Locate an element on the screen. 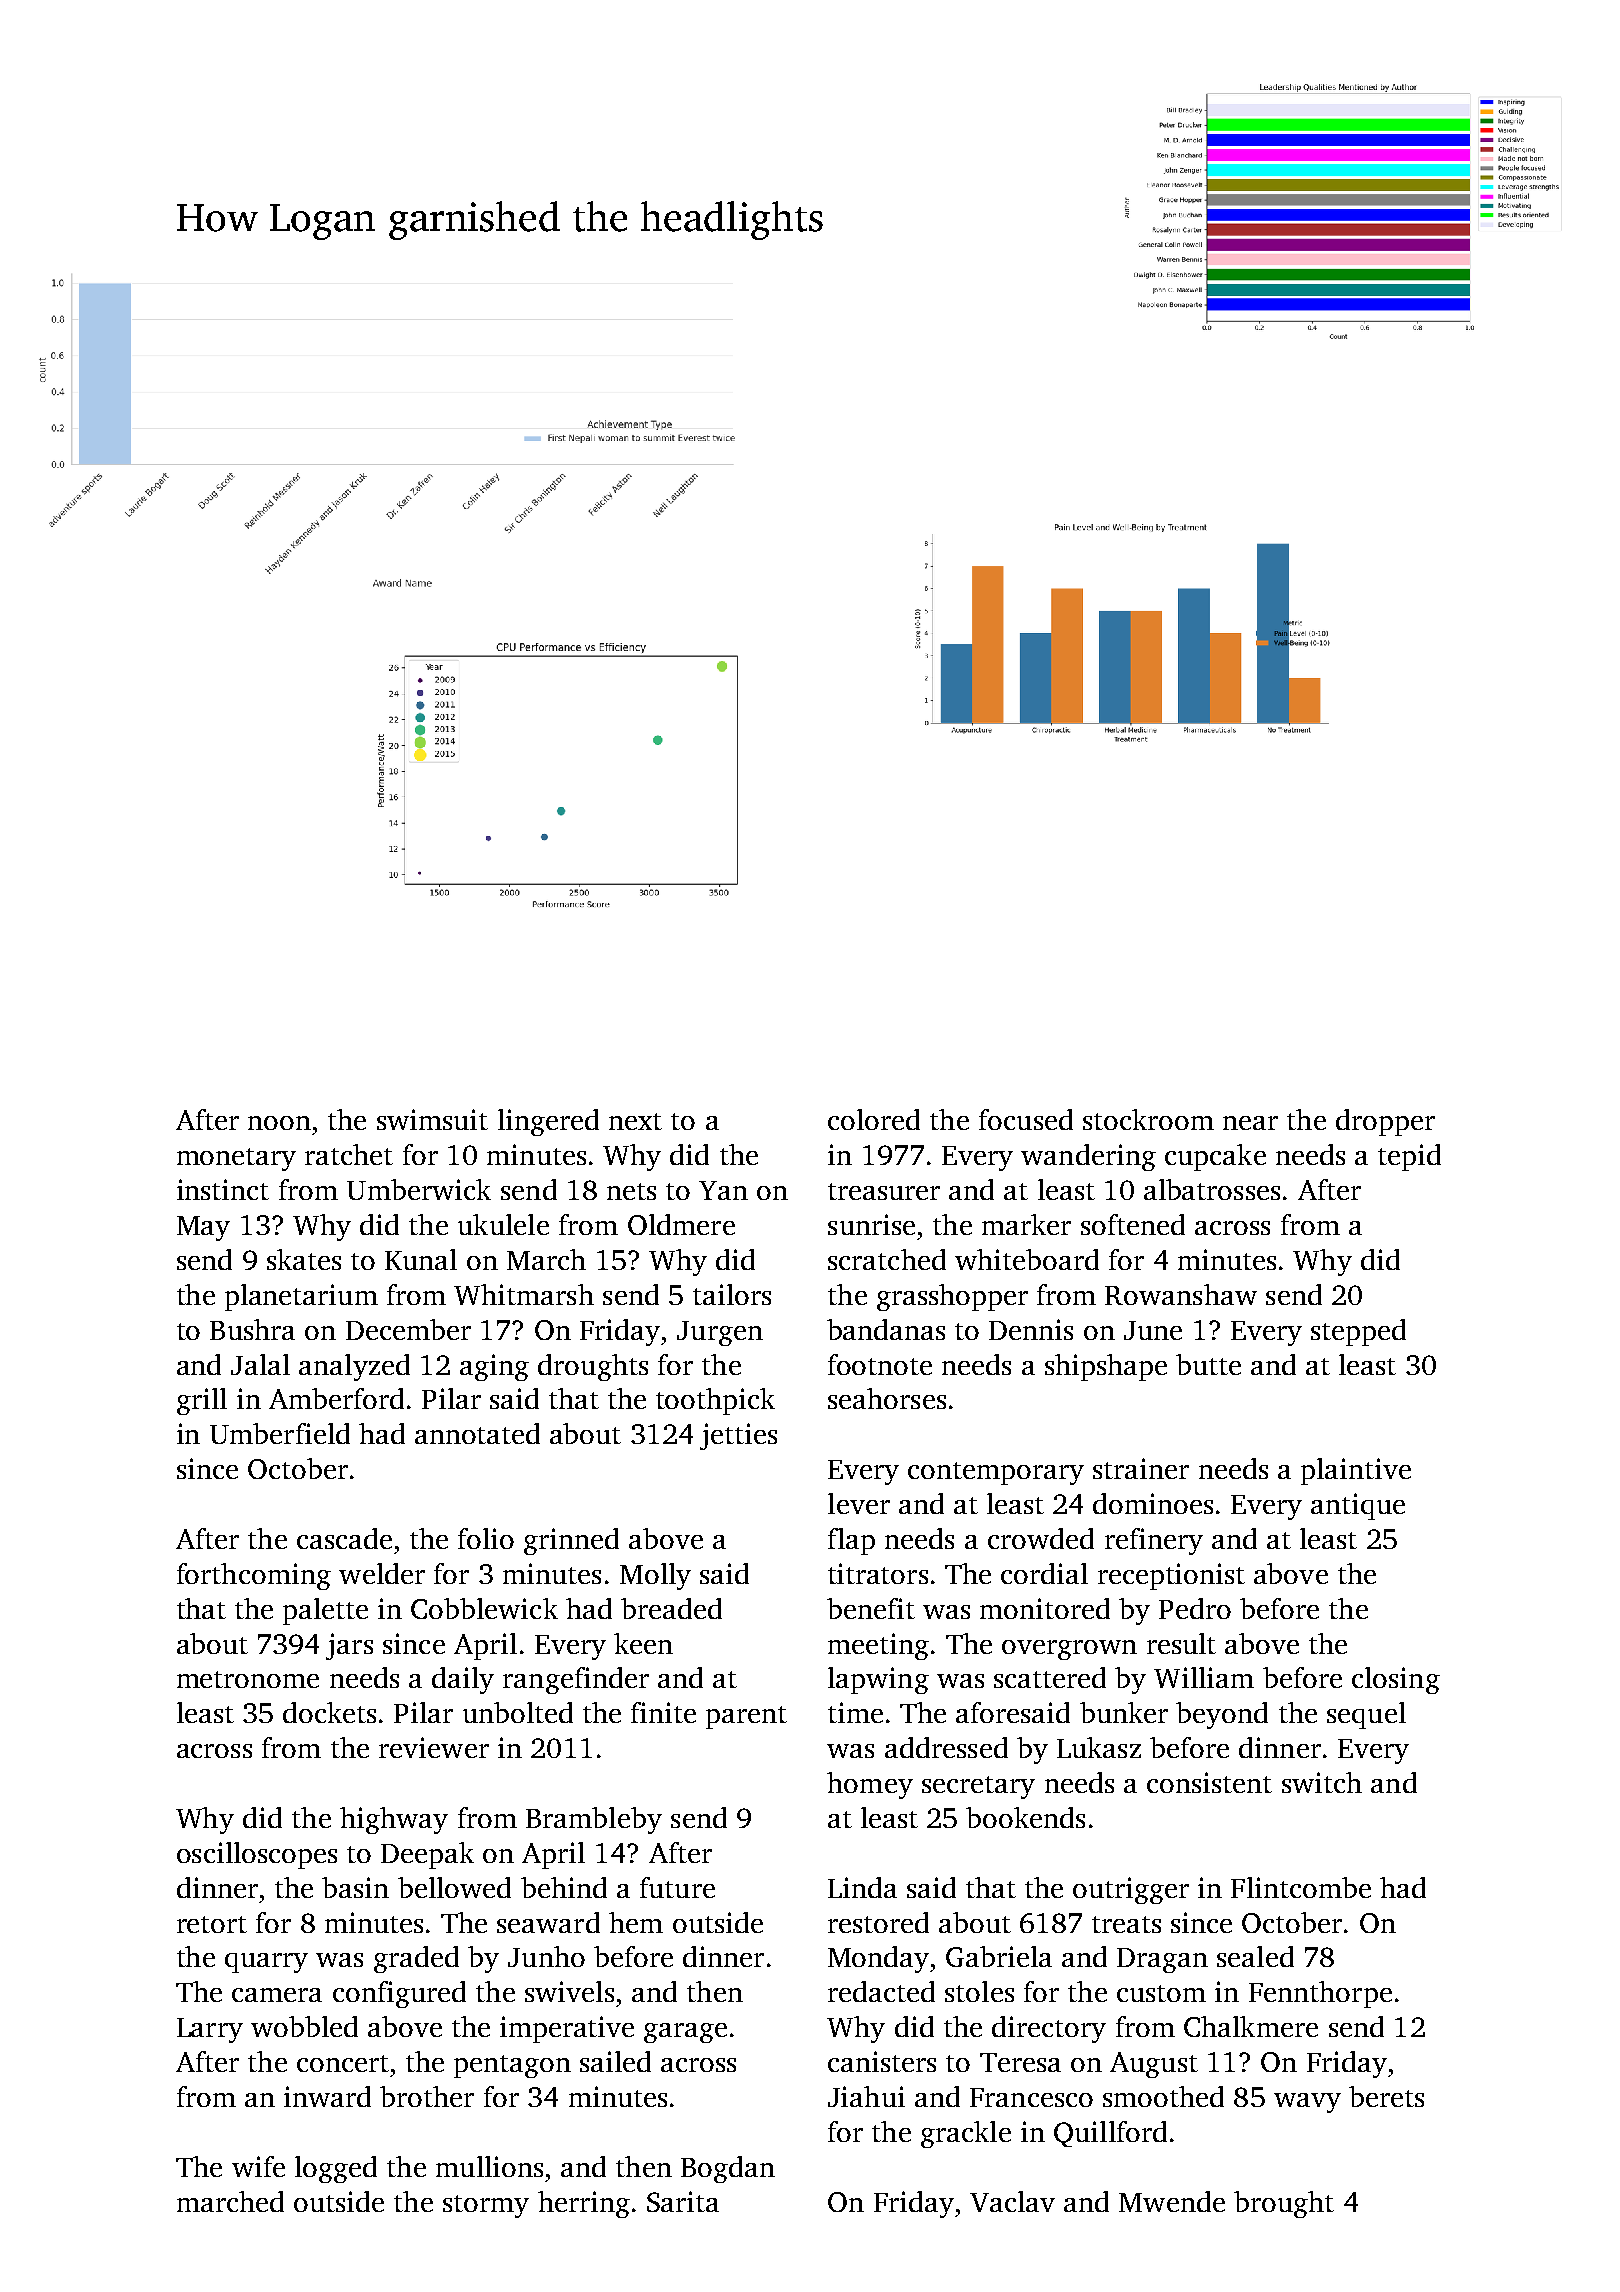 Image resolution: width=1620 pixels, height=2292 pixels. Quillford is located at coordinates (1110, 2134).
